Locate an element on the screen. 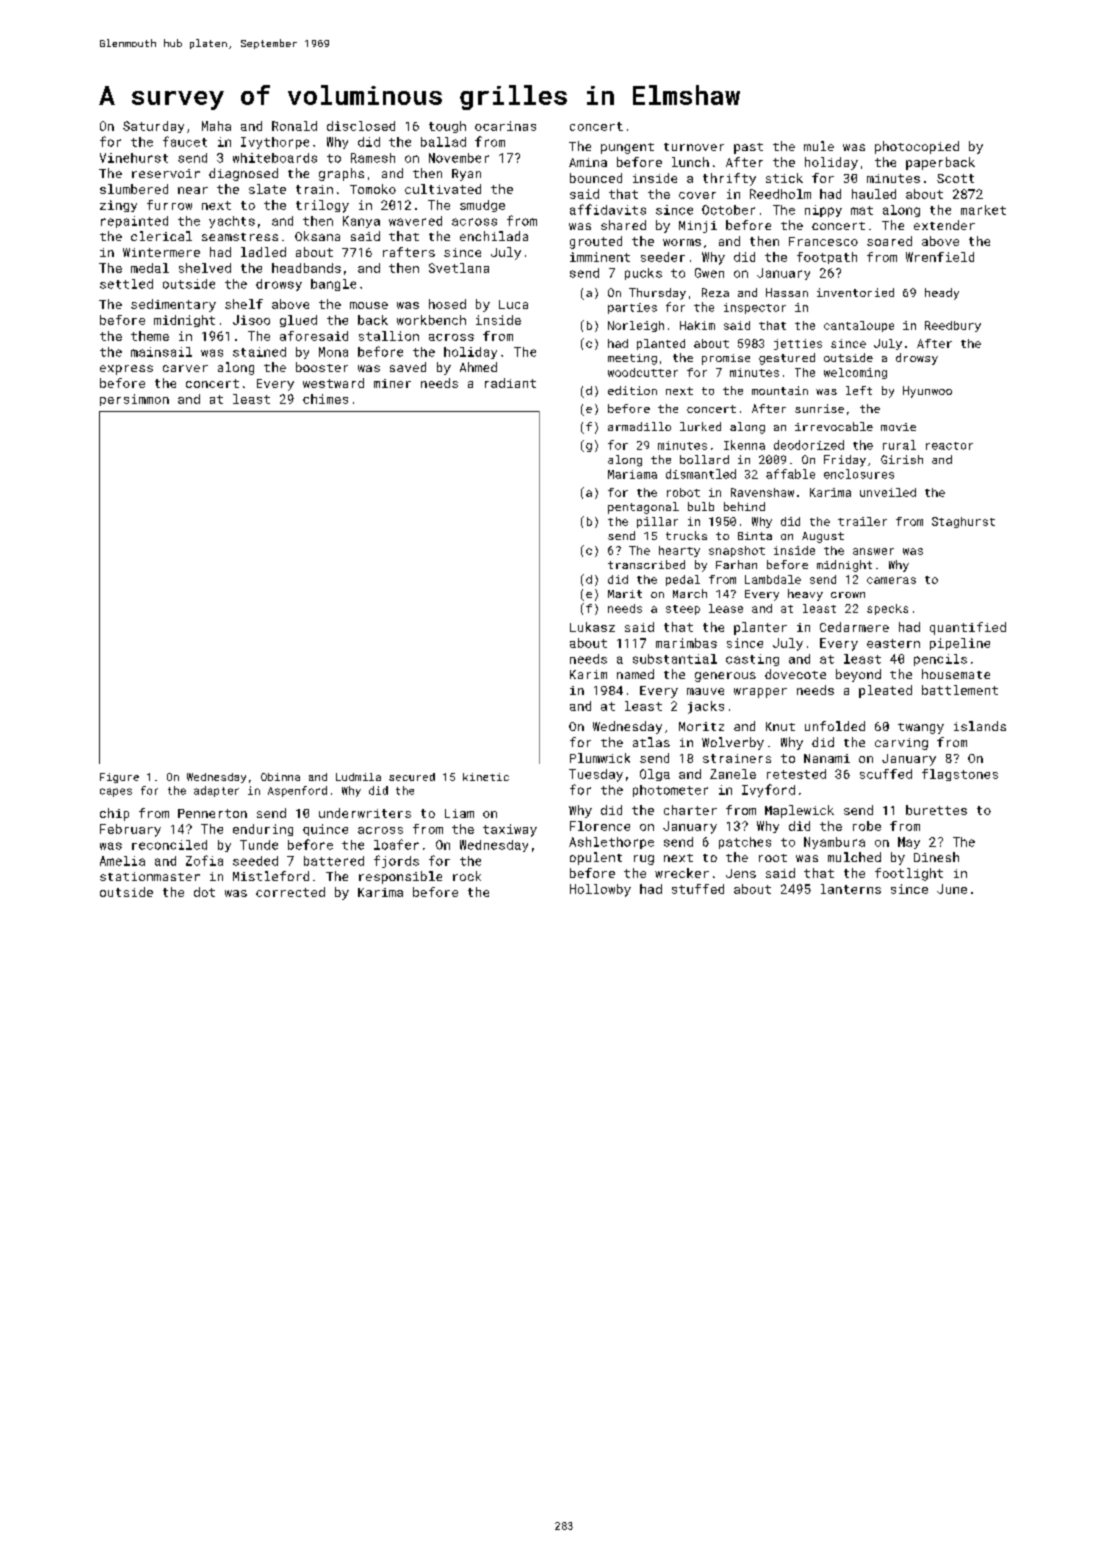  behind is located at coordinates (744, 506).
